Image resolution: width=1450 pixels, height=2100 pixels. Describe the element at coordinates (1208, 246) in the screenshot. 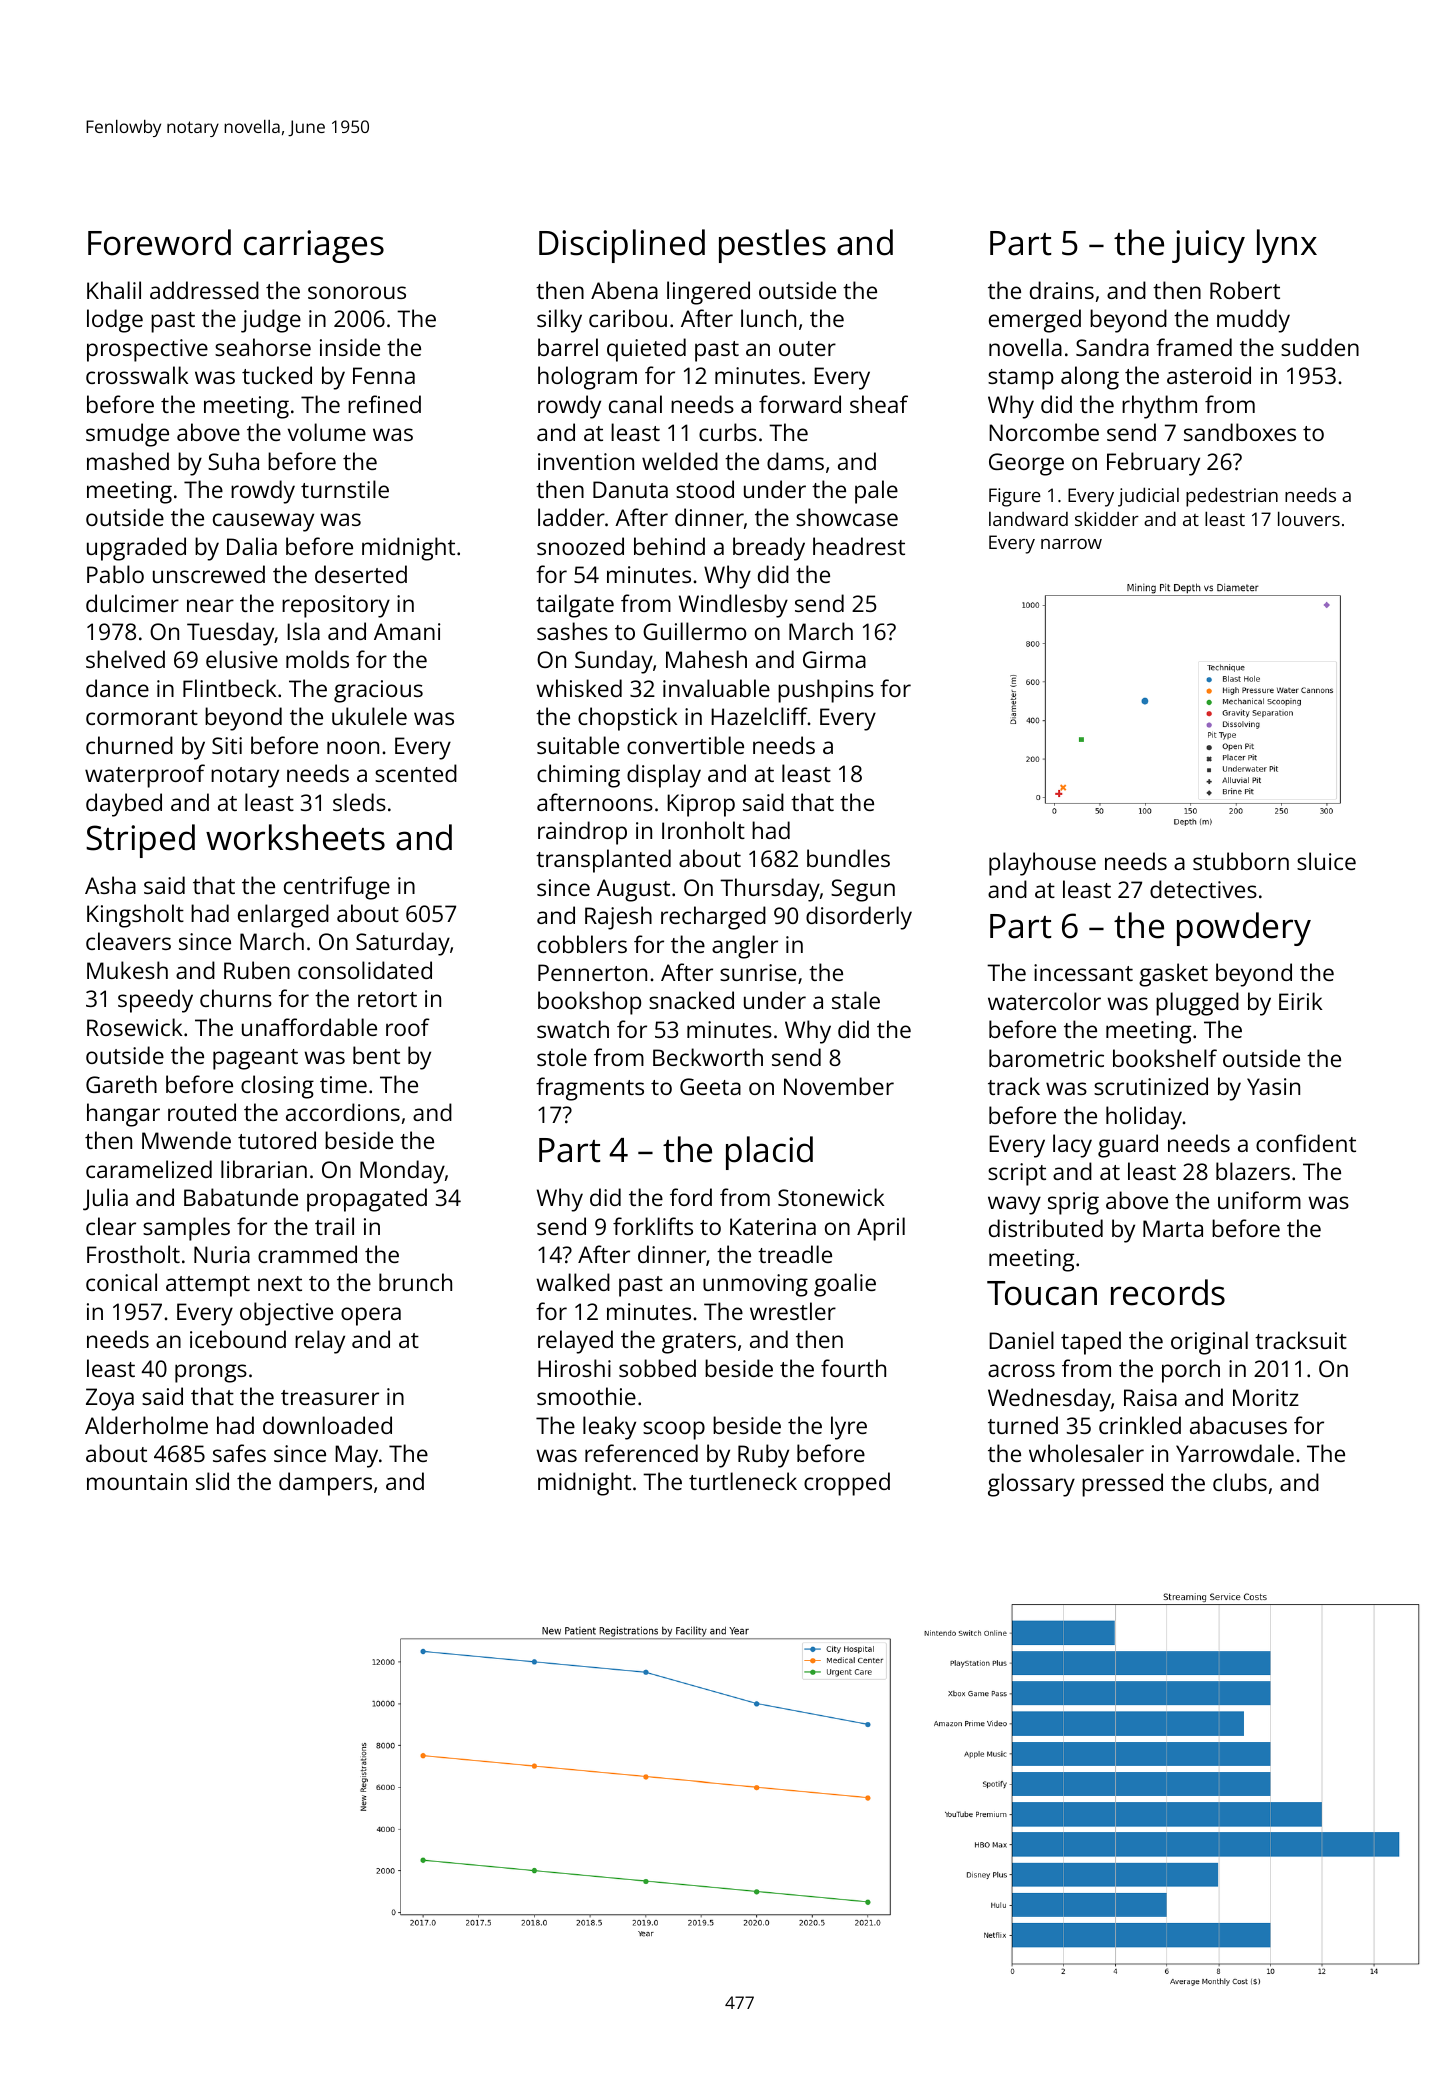

I see `juicy` at that location.
